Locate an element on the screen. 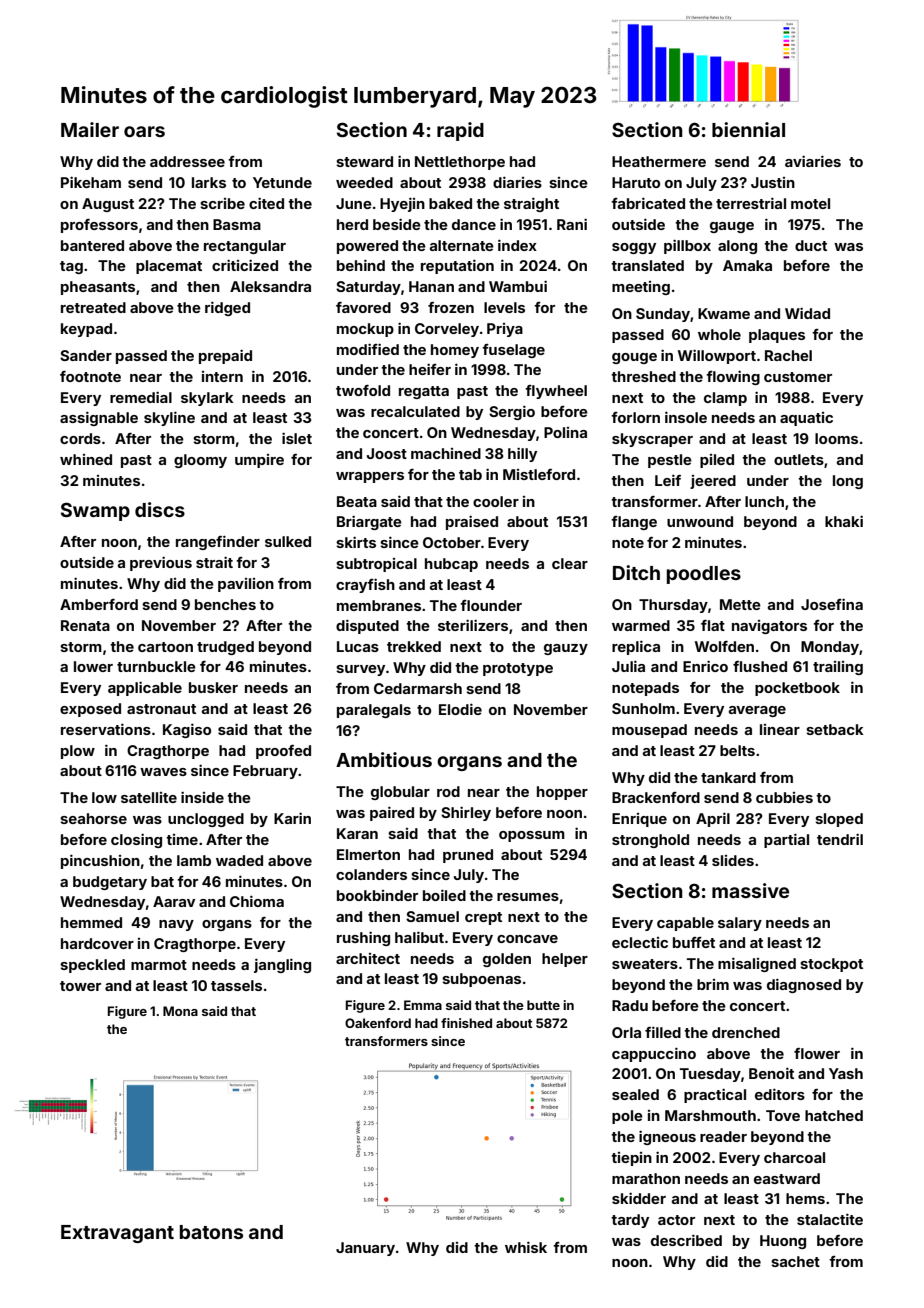 Image resolution: width=924 pixels, height=1308 pixels. Aarav is located at coordinates (174, 901).
